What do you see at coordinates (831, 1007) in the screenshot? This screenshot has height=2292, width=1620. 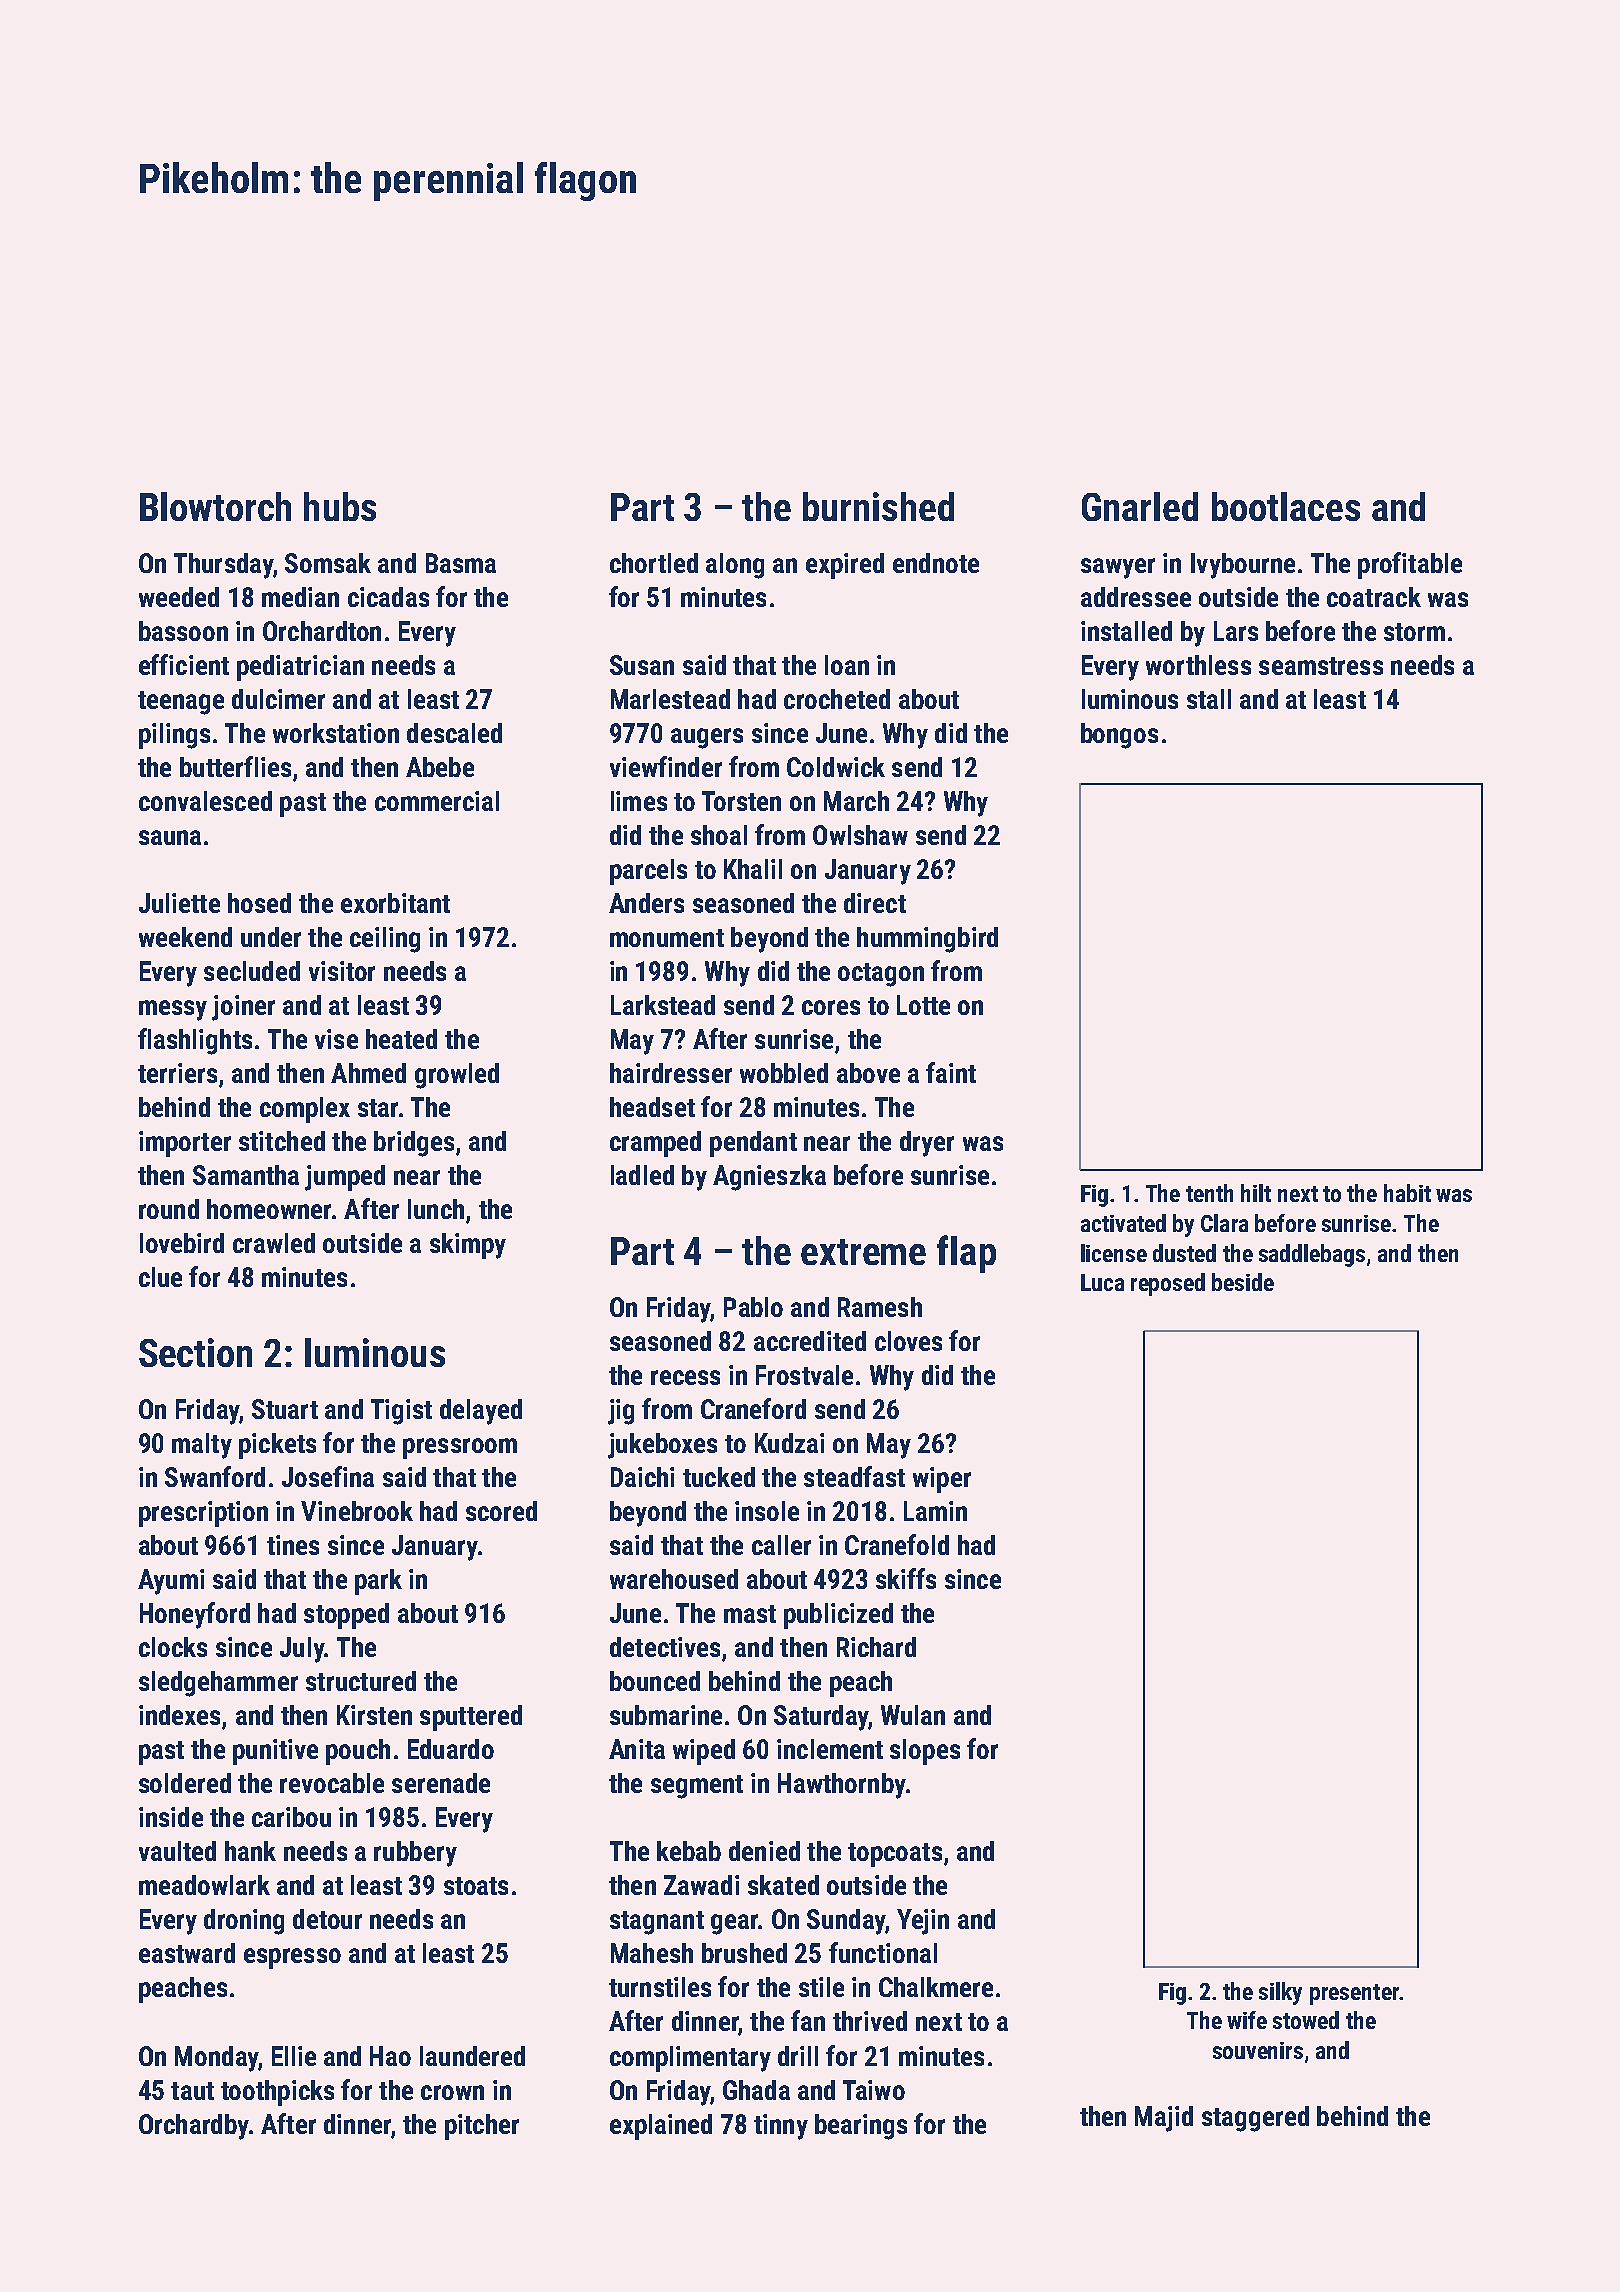 I see `cores` at bounding box center [831, 1007].
